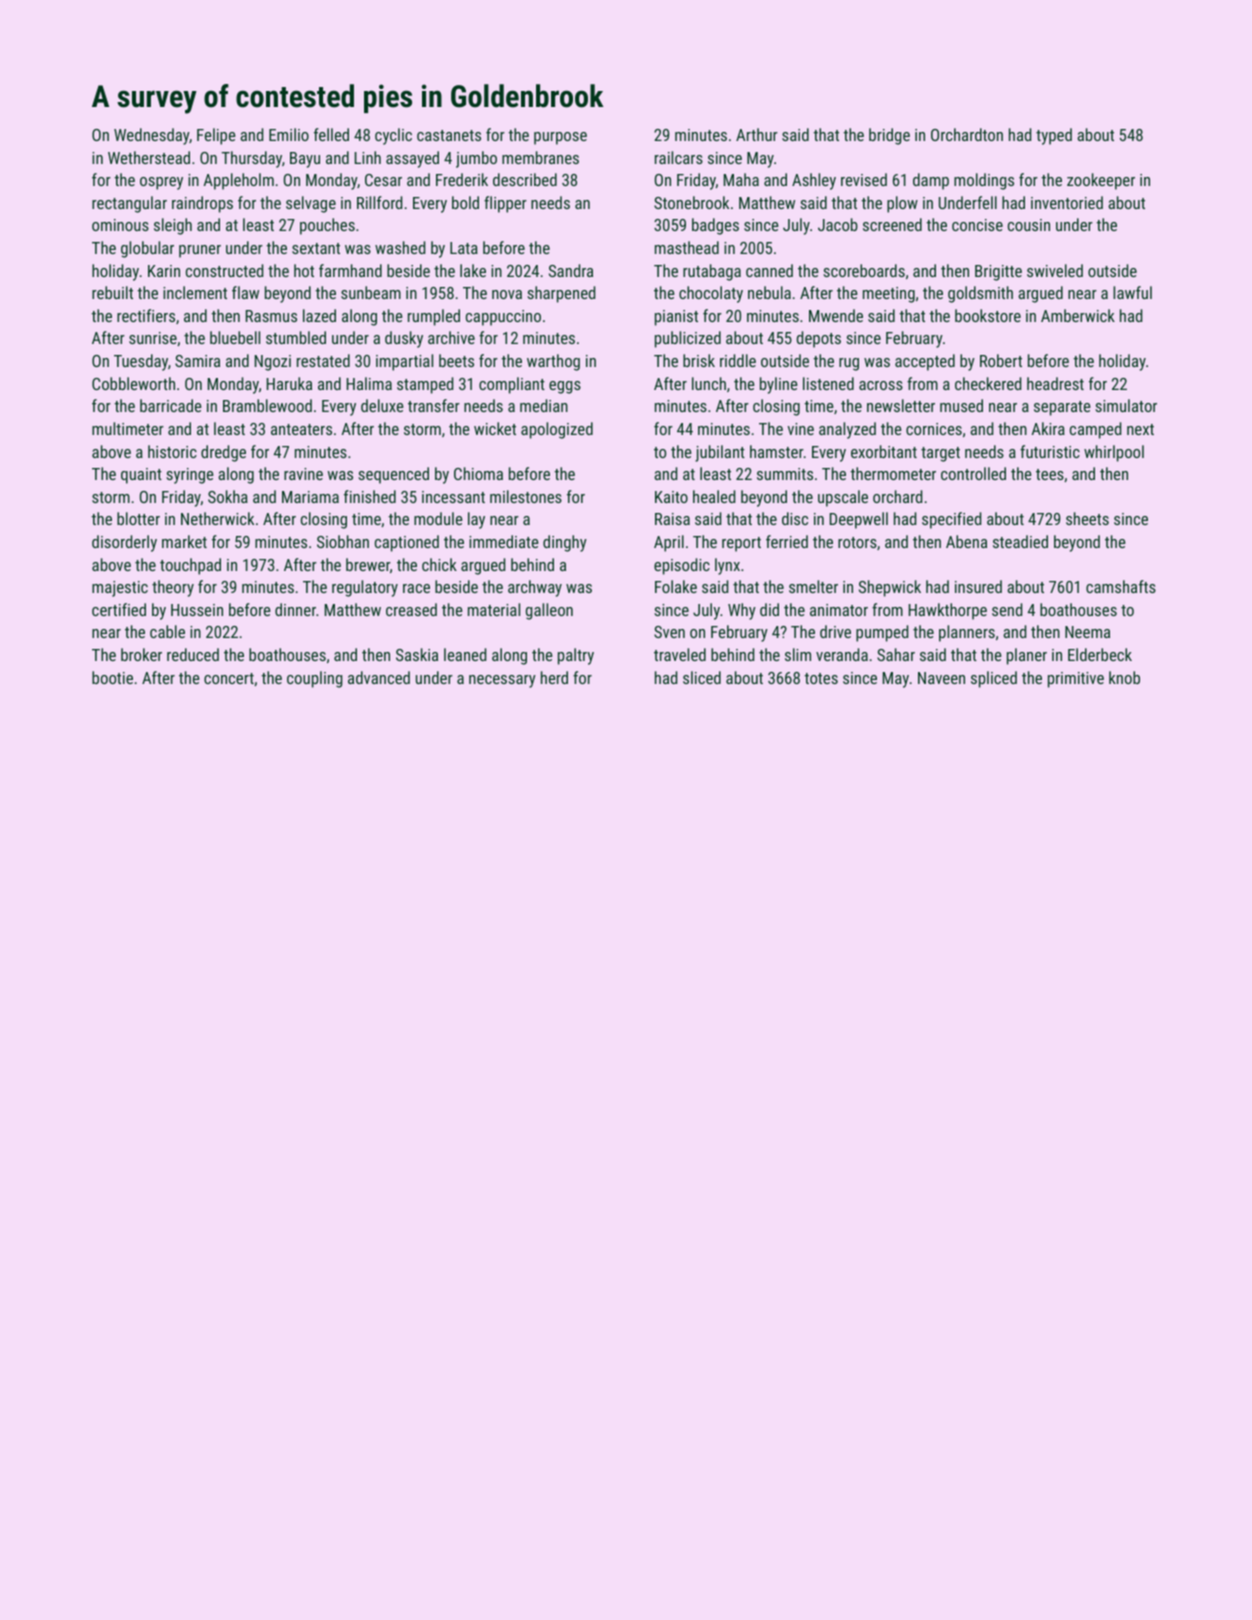  I want to click on median, so click(544, 405).
